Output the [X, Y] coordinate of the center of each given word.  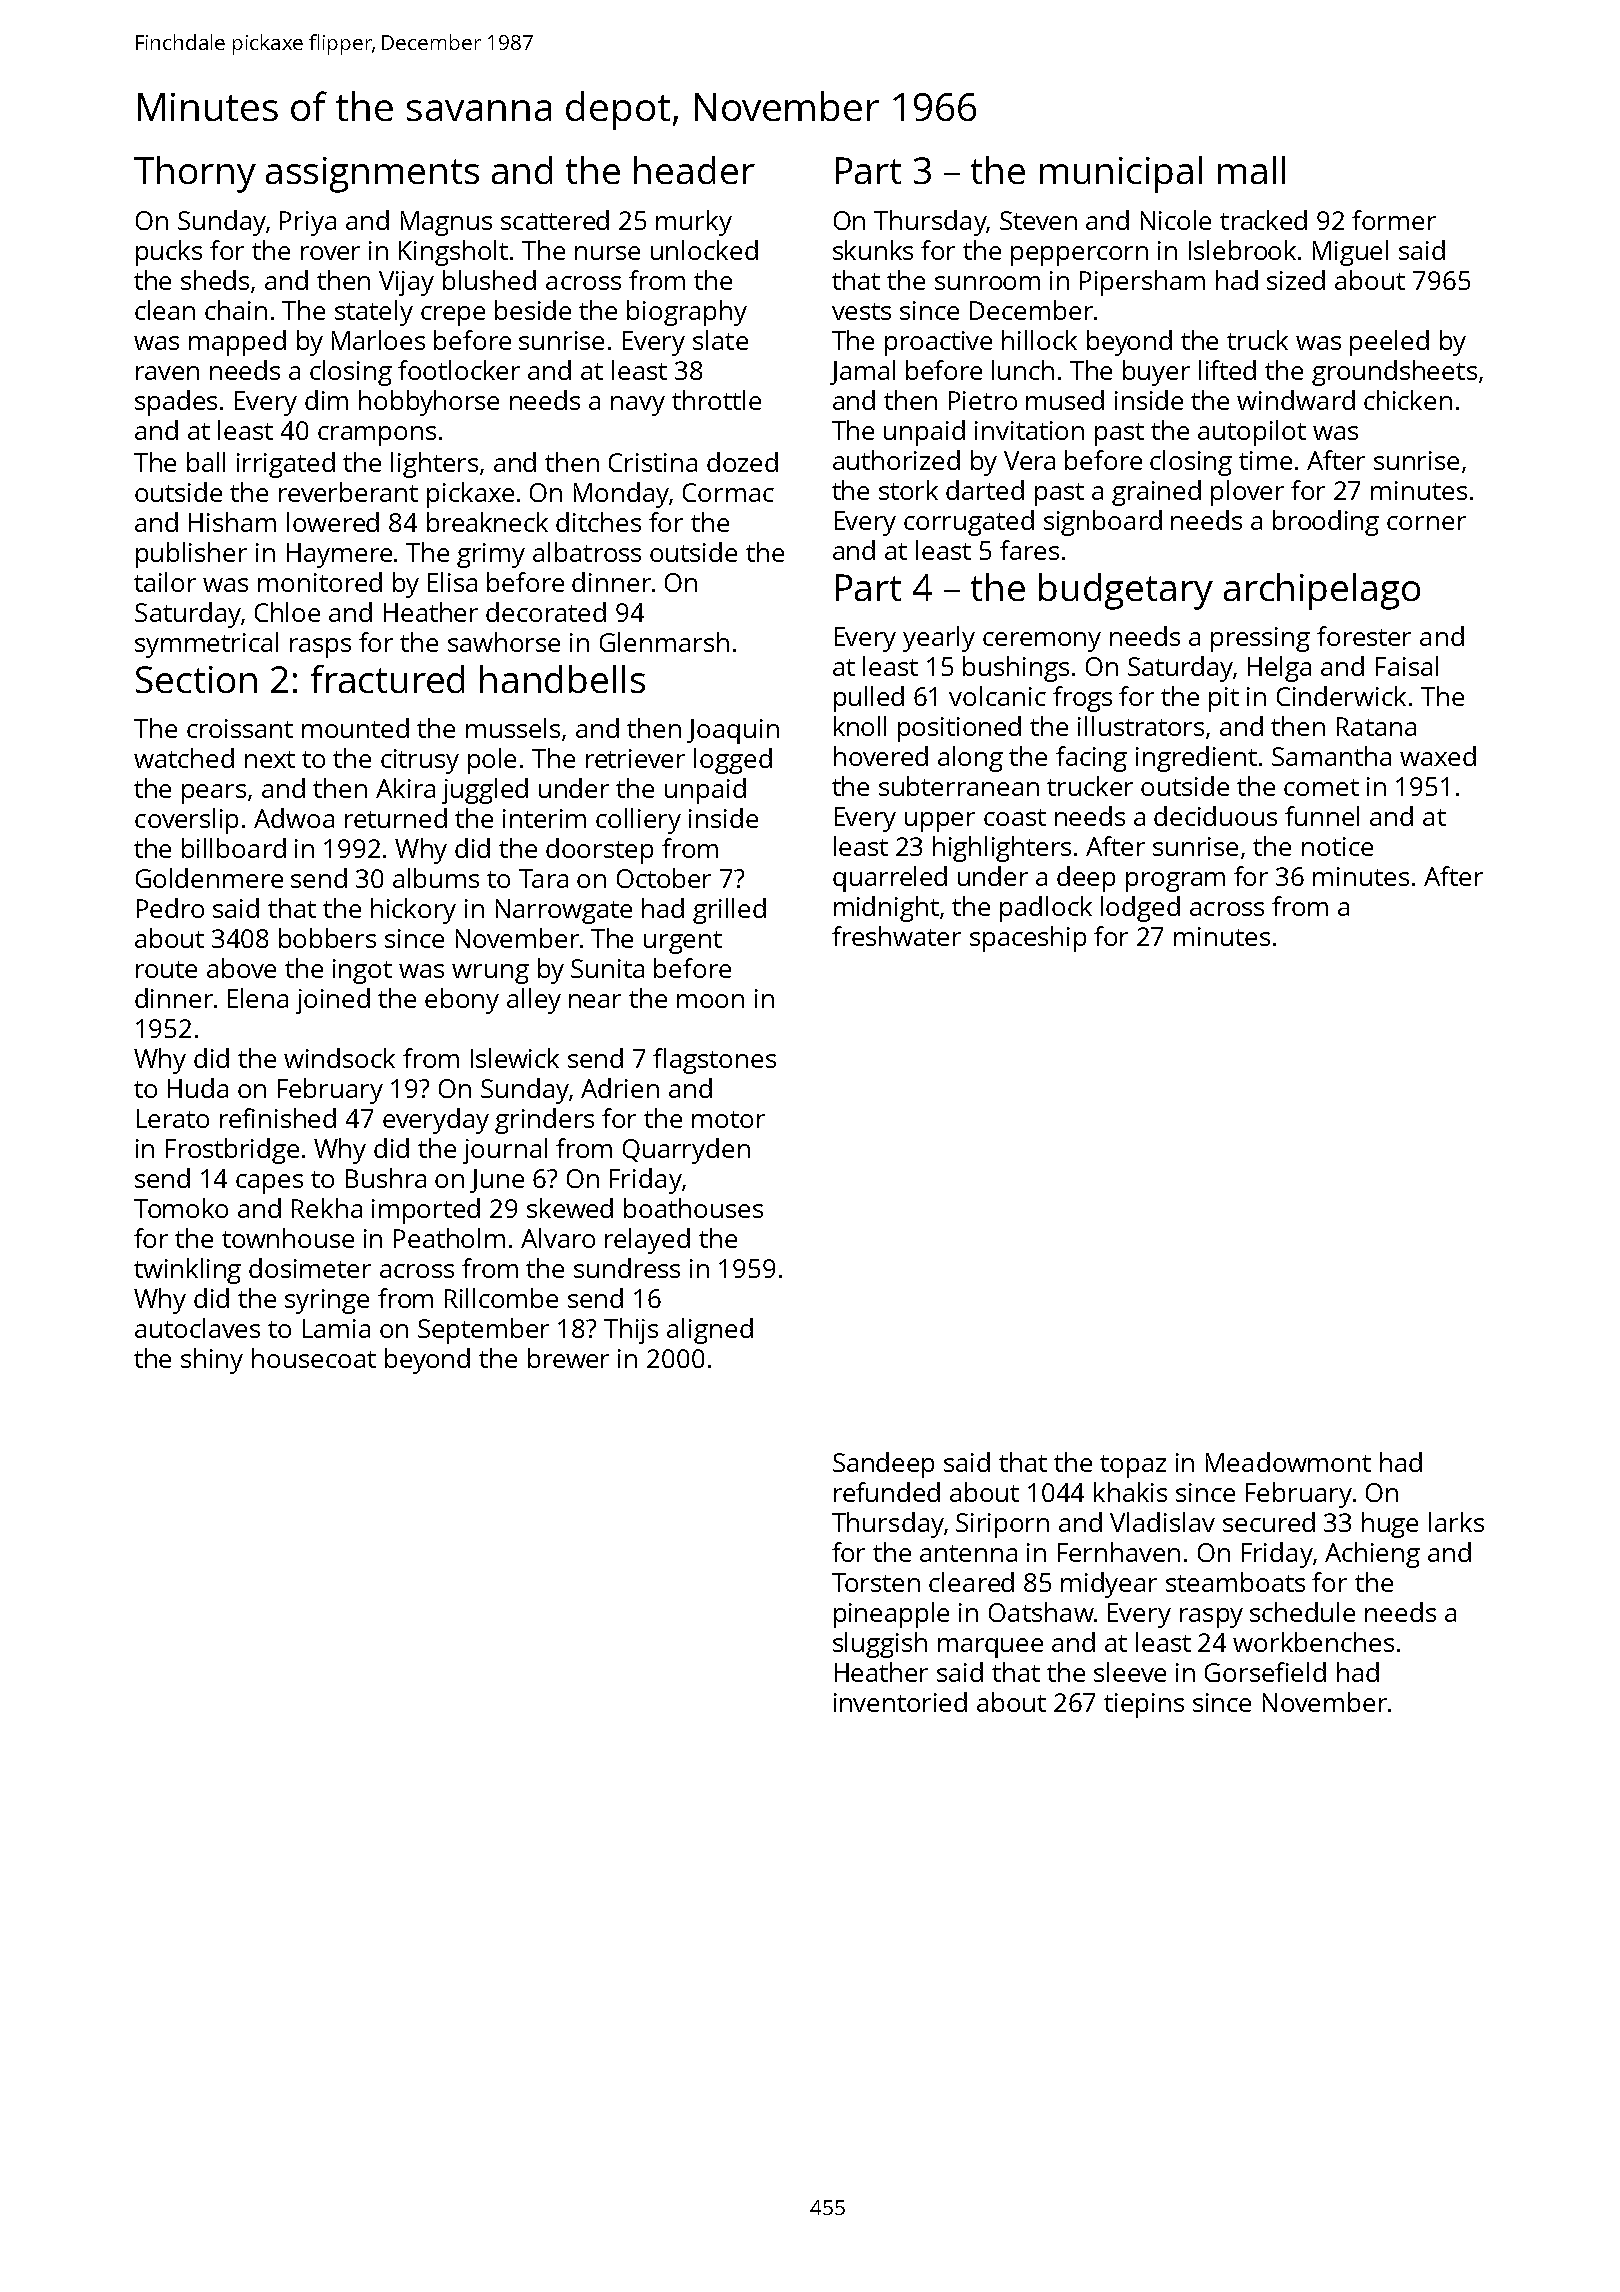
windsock [339, 1058]
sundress [627, 1268]
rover [330, 253]
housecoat [314, 1358]
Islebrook [1242, 250]
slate [720, 340]
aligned [710, 1331]
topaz [1133, 1466]
